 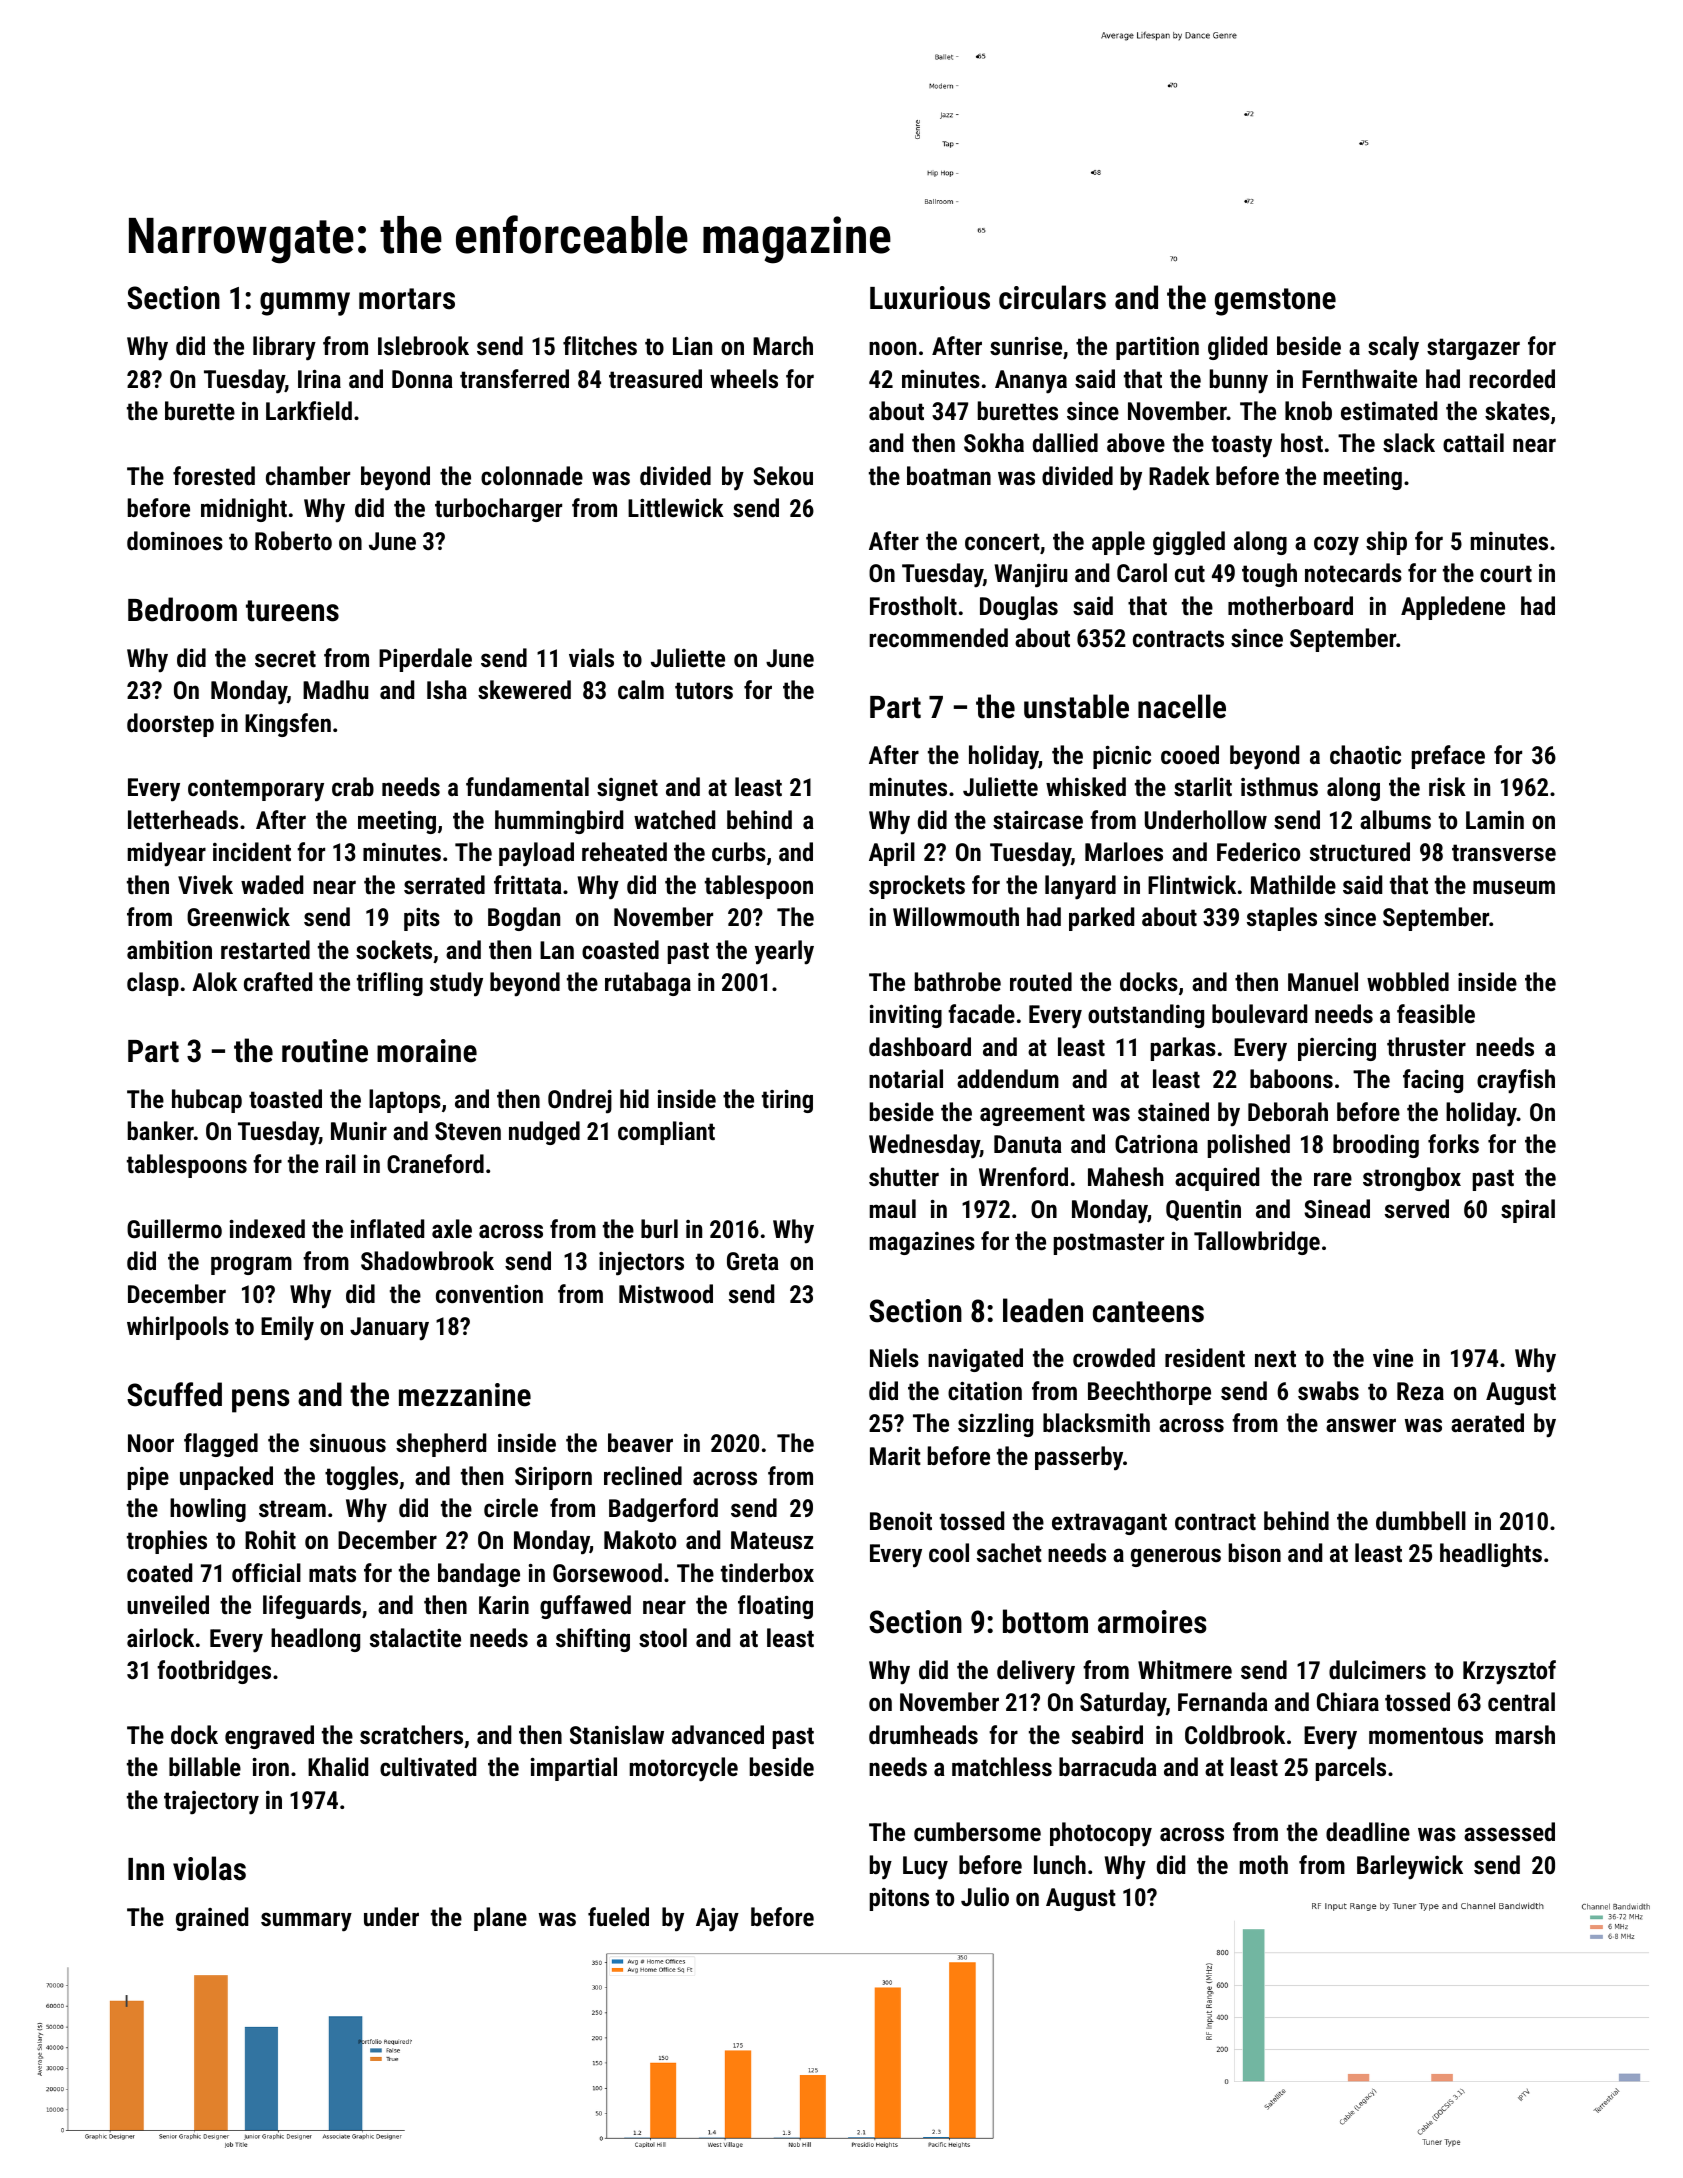 What do you see at coordinates (655, 378) in the screenshot?
I see `treasured` at bounding box center [655, 378].
